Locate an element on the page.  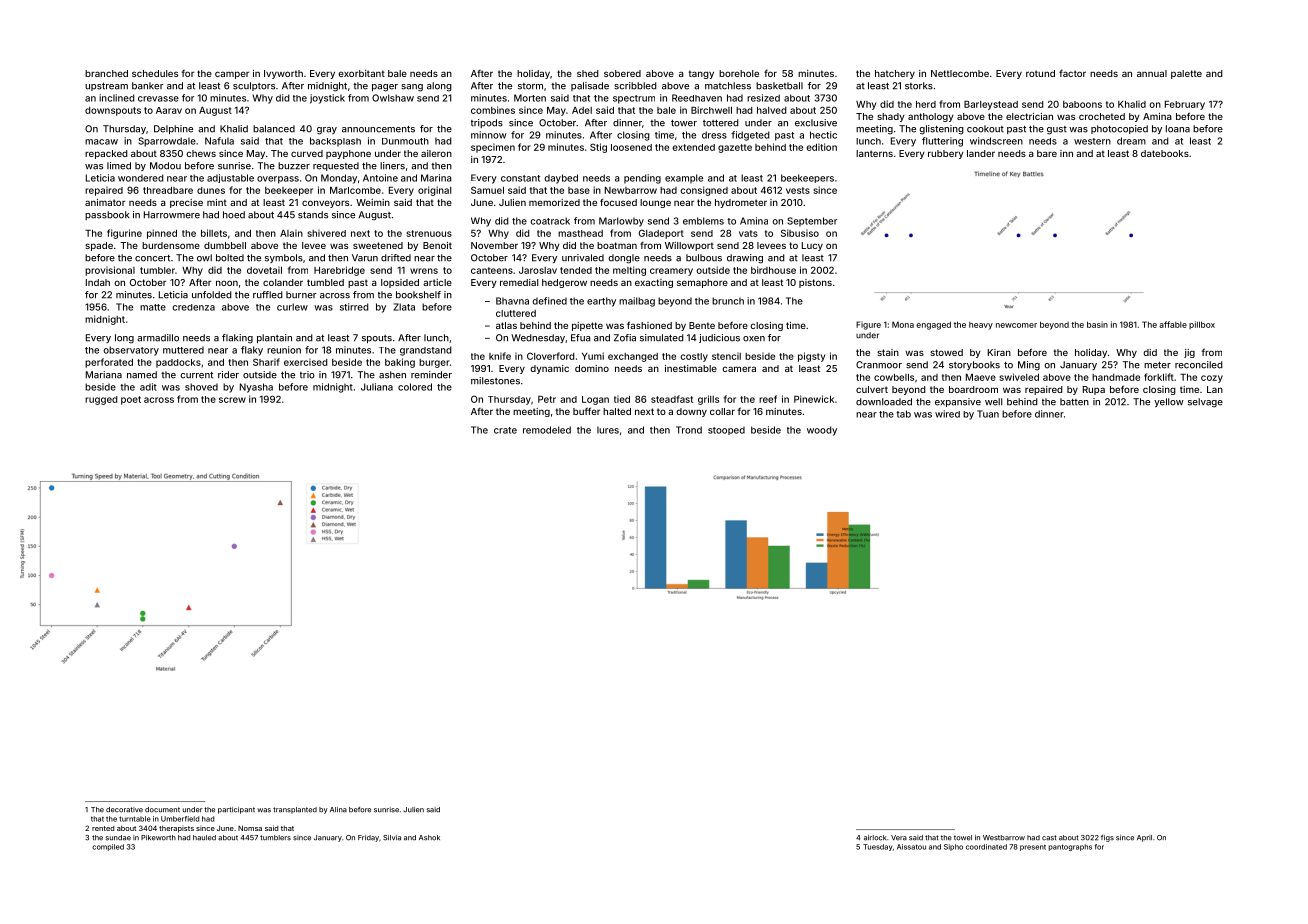
Tuan is located at coordinates (988, 414).
